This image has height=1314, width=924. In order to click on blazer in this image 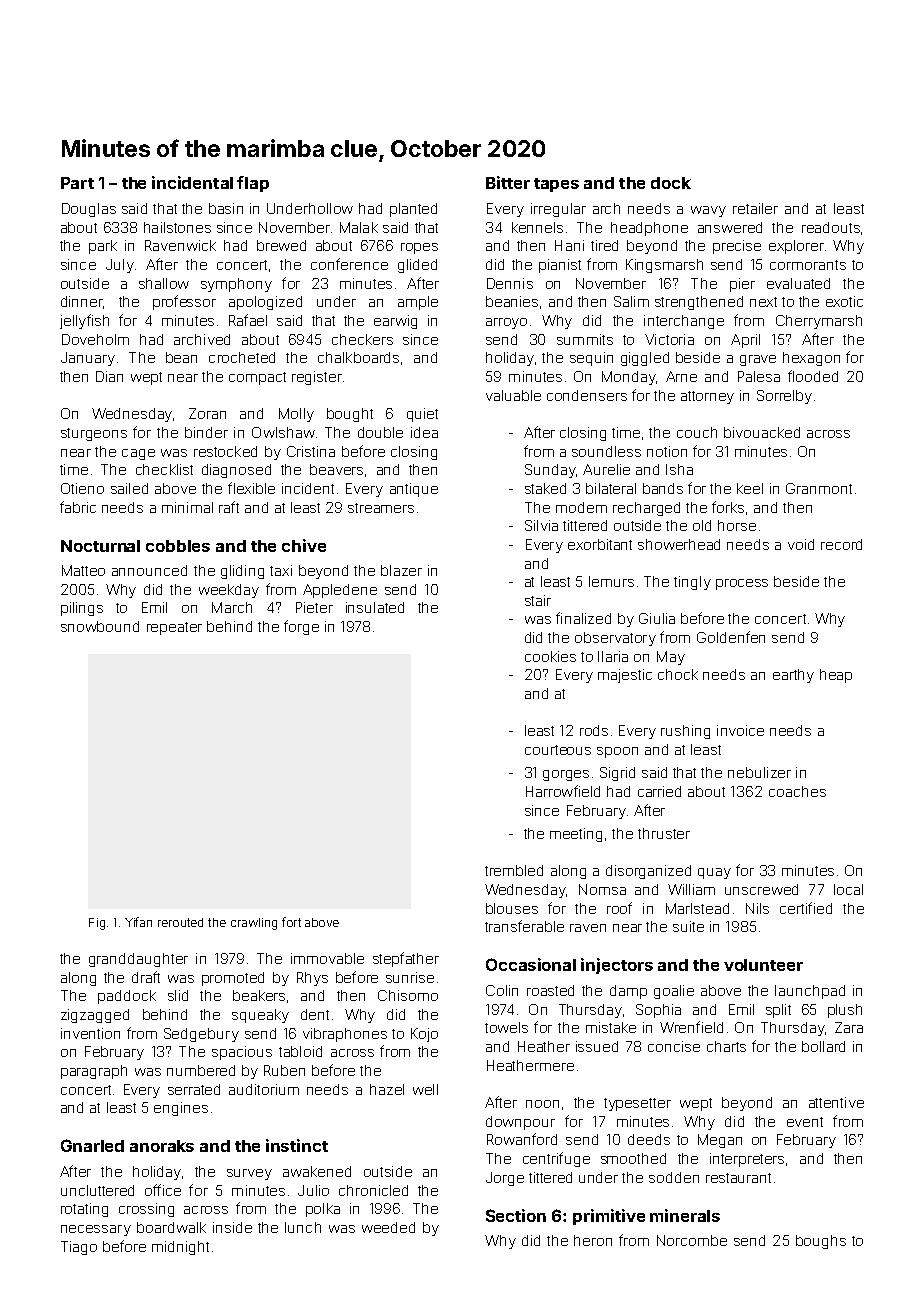, I will do `click(401, 570)`.
